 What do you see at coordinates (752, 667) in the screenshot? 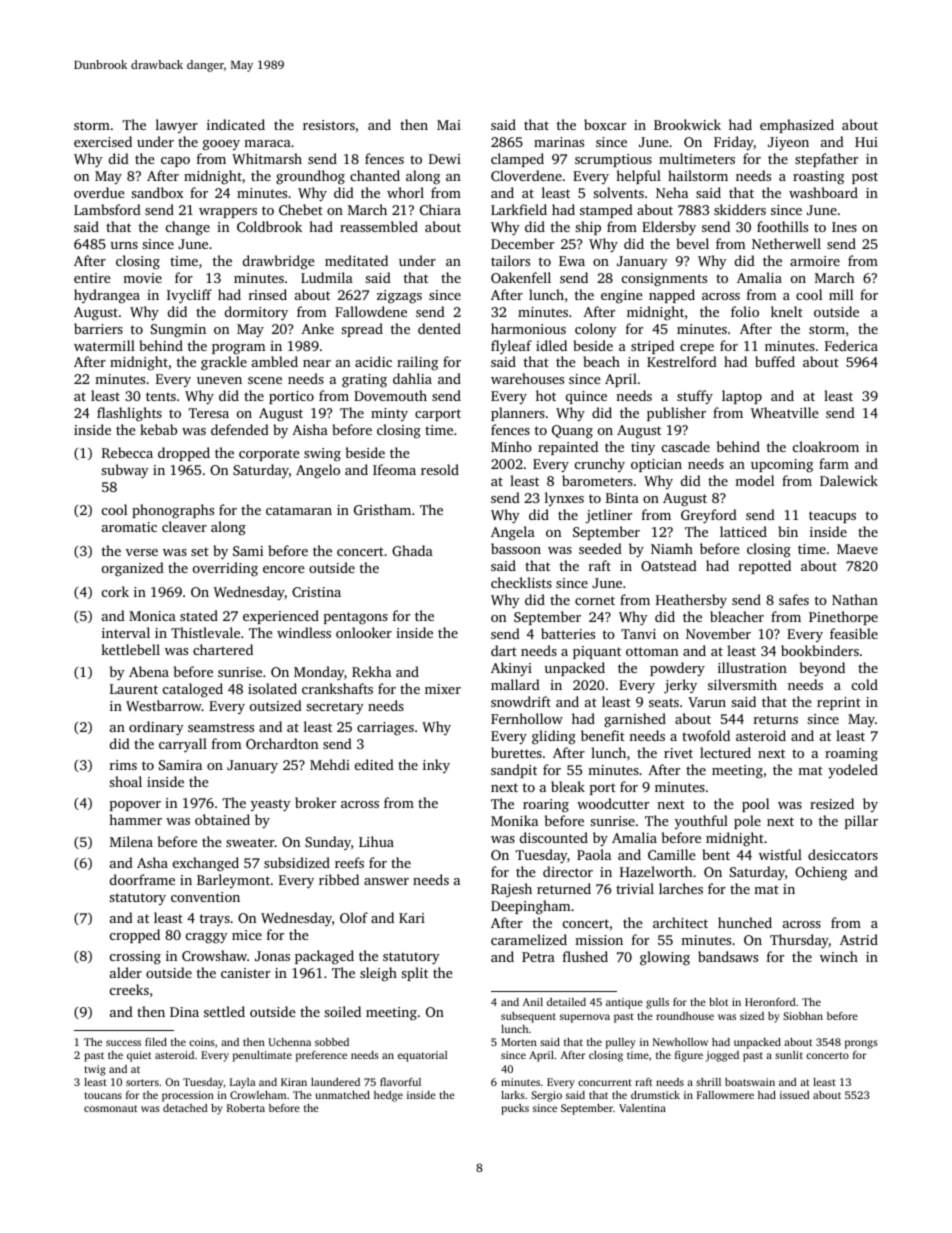
I see `illustration` at bounding box center [752, 667].
